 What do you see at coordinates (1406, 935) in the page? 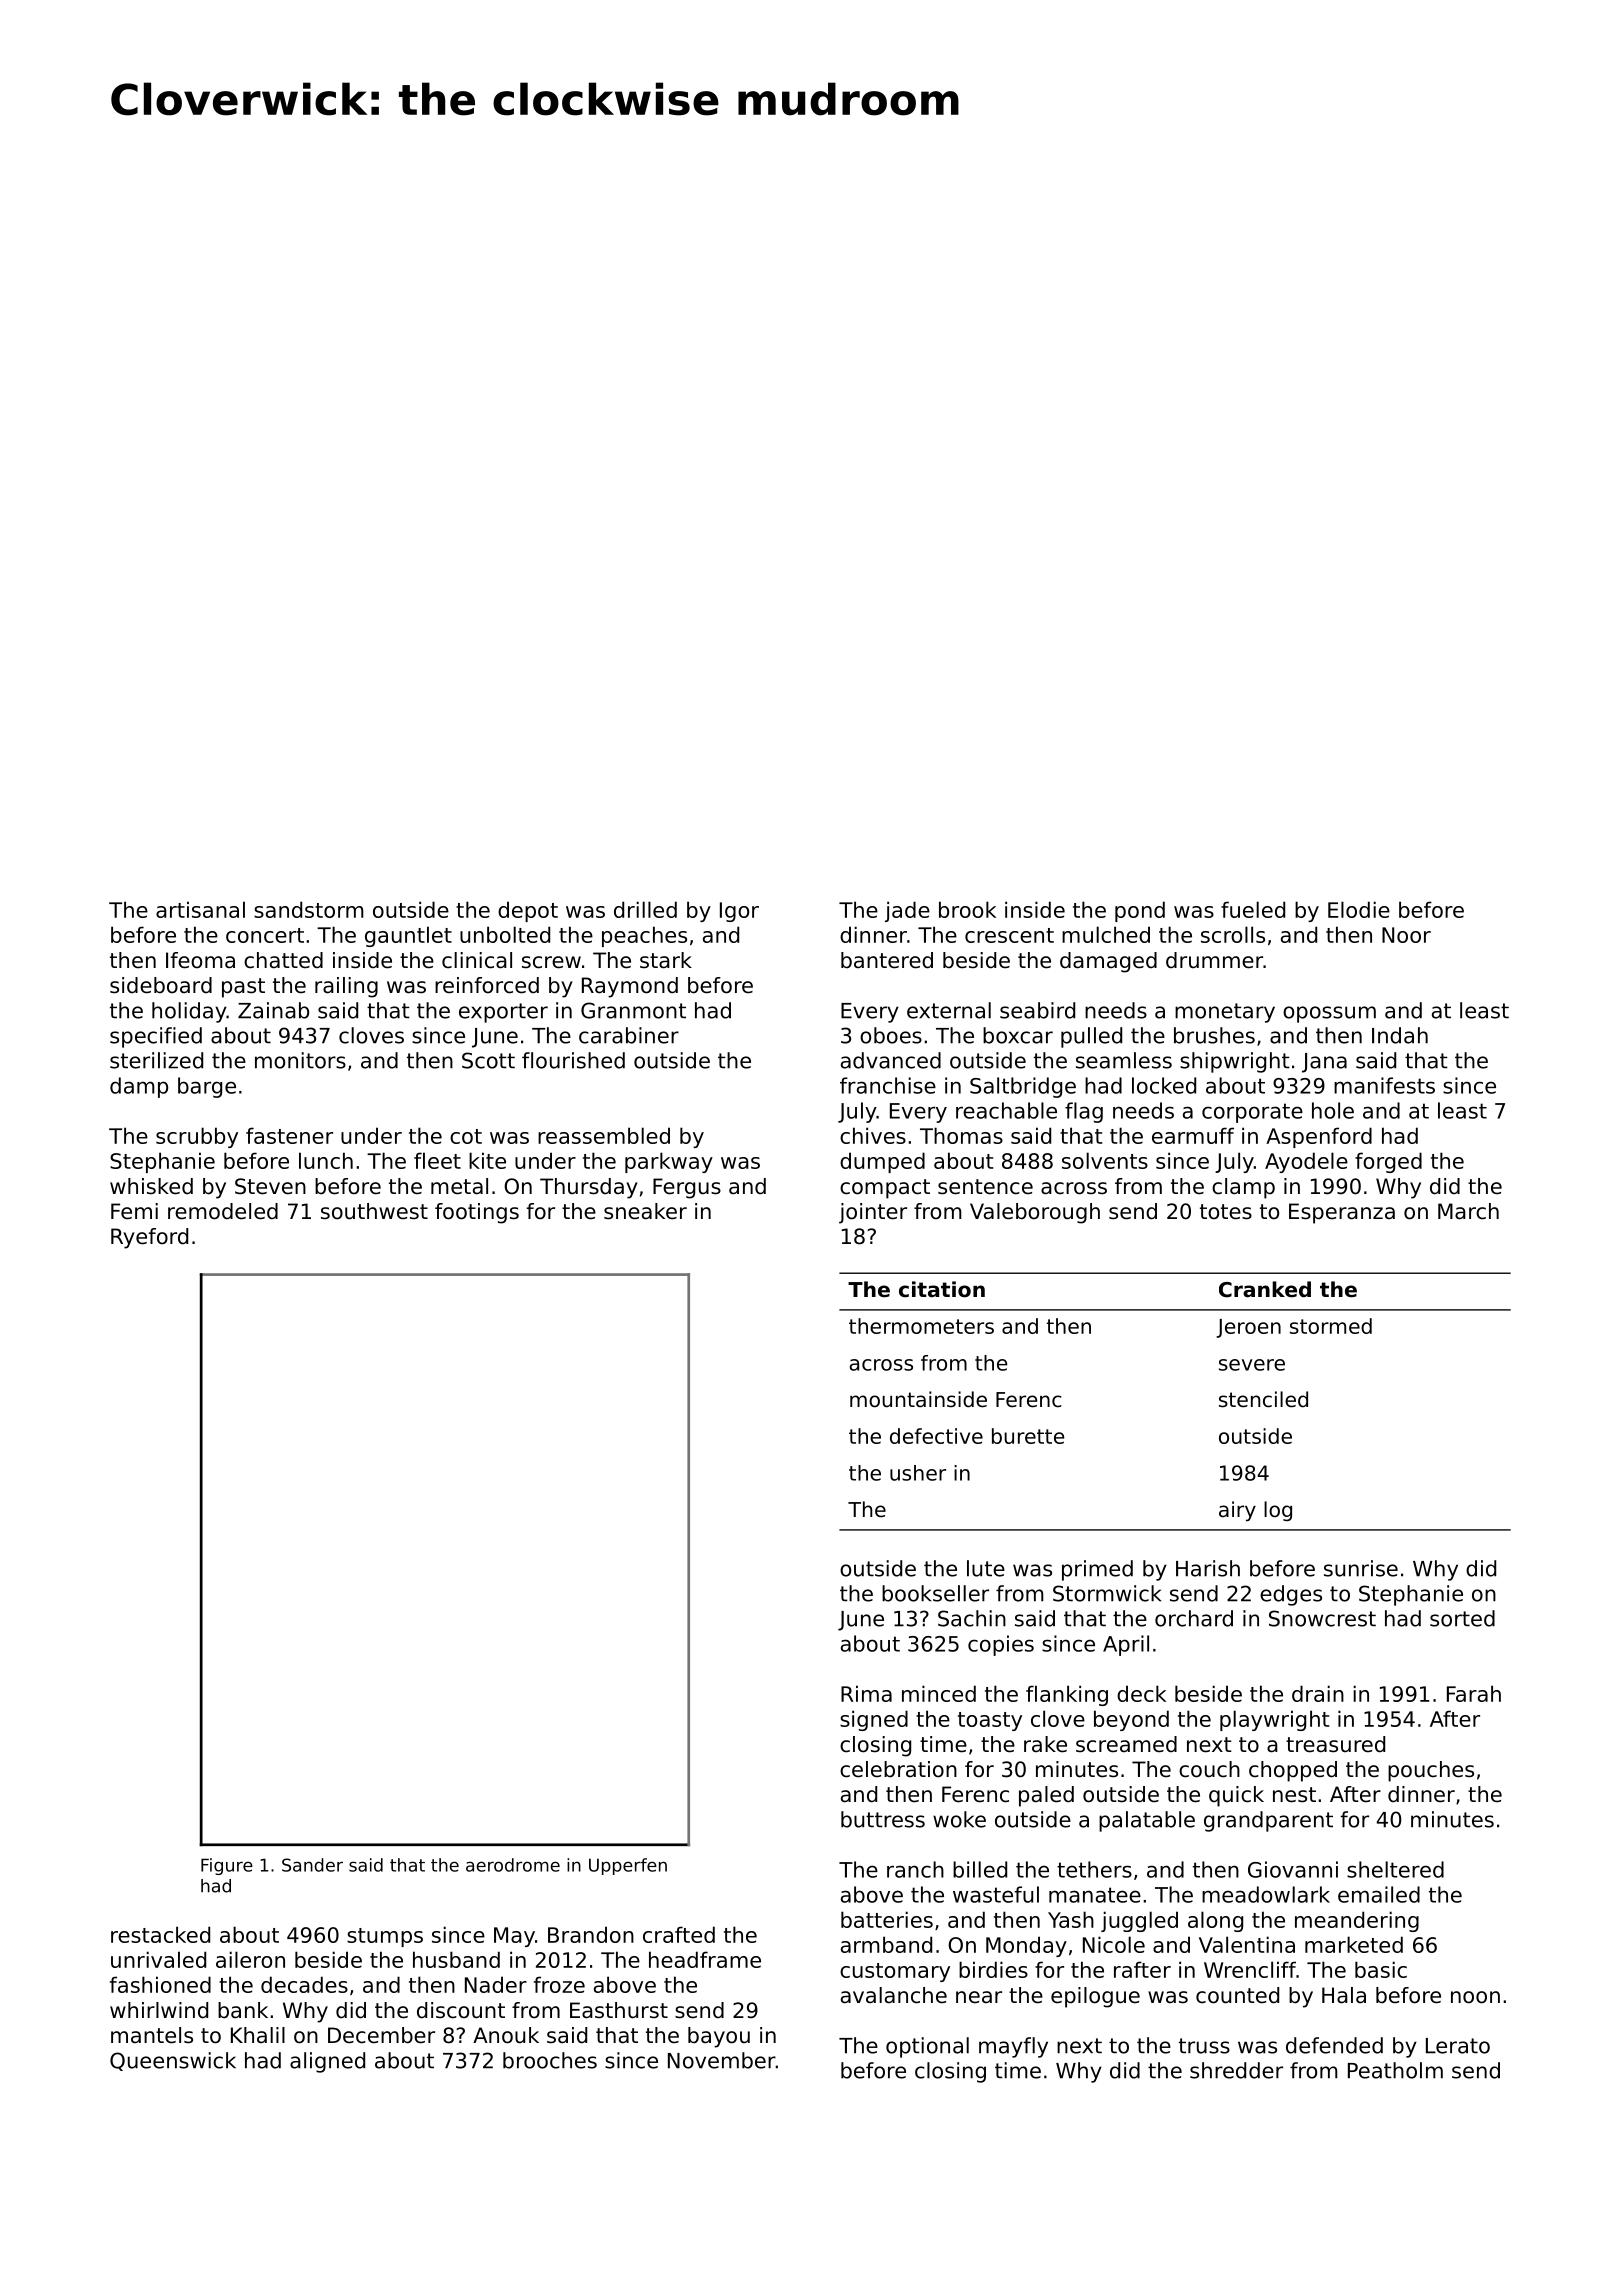
I see `Noor` at bounding box center [1406, 935].
